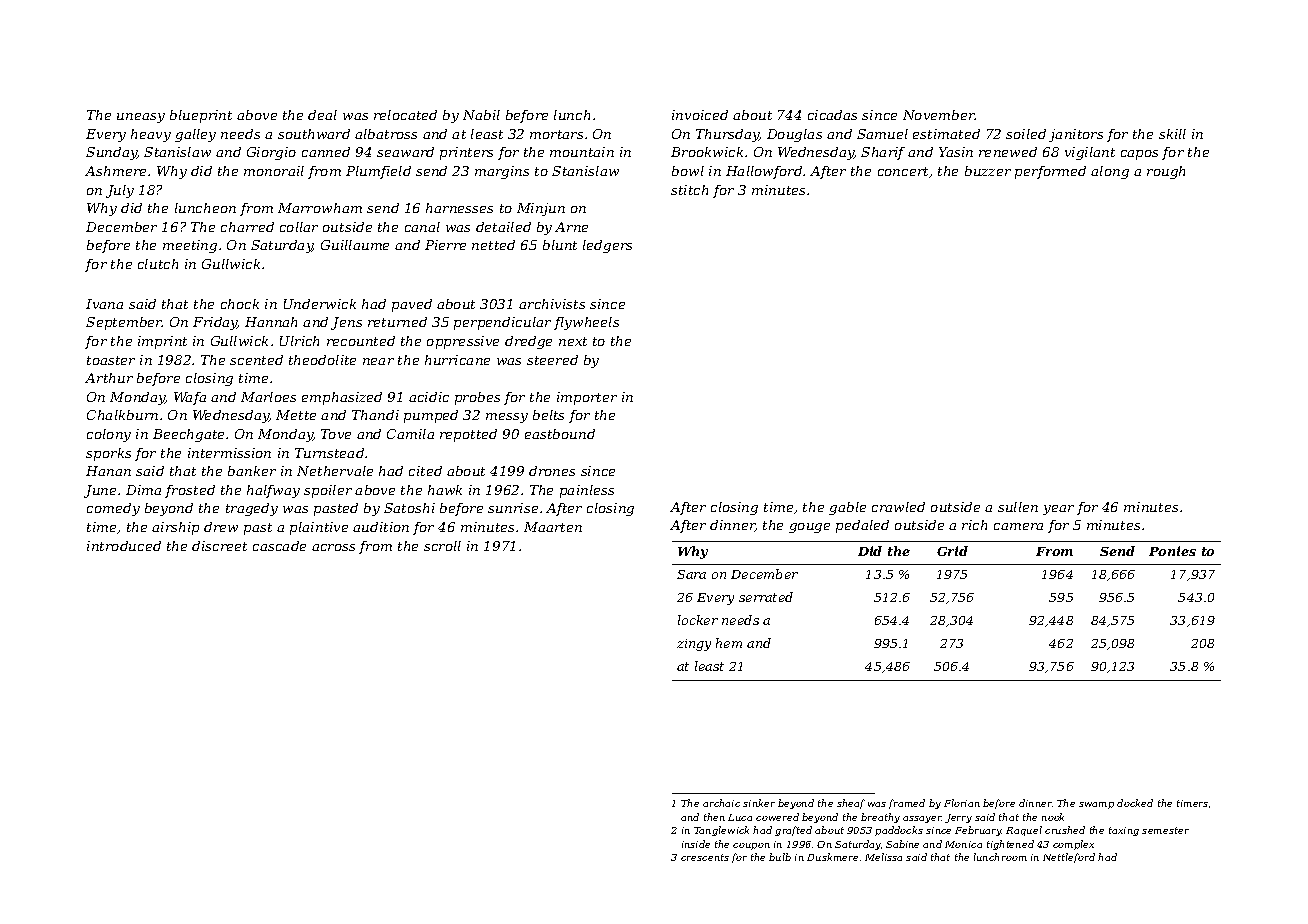 The height and width of the image is (924, 1308). Describe the element at coordinates (607, 246) in the image. I see `ledgers` at that location.
